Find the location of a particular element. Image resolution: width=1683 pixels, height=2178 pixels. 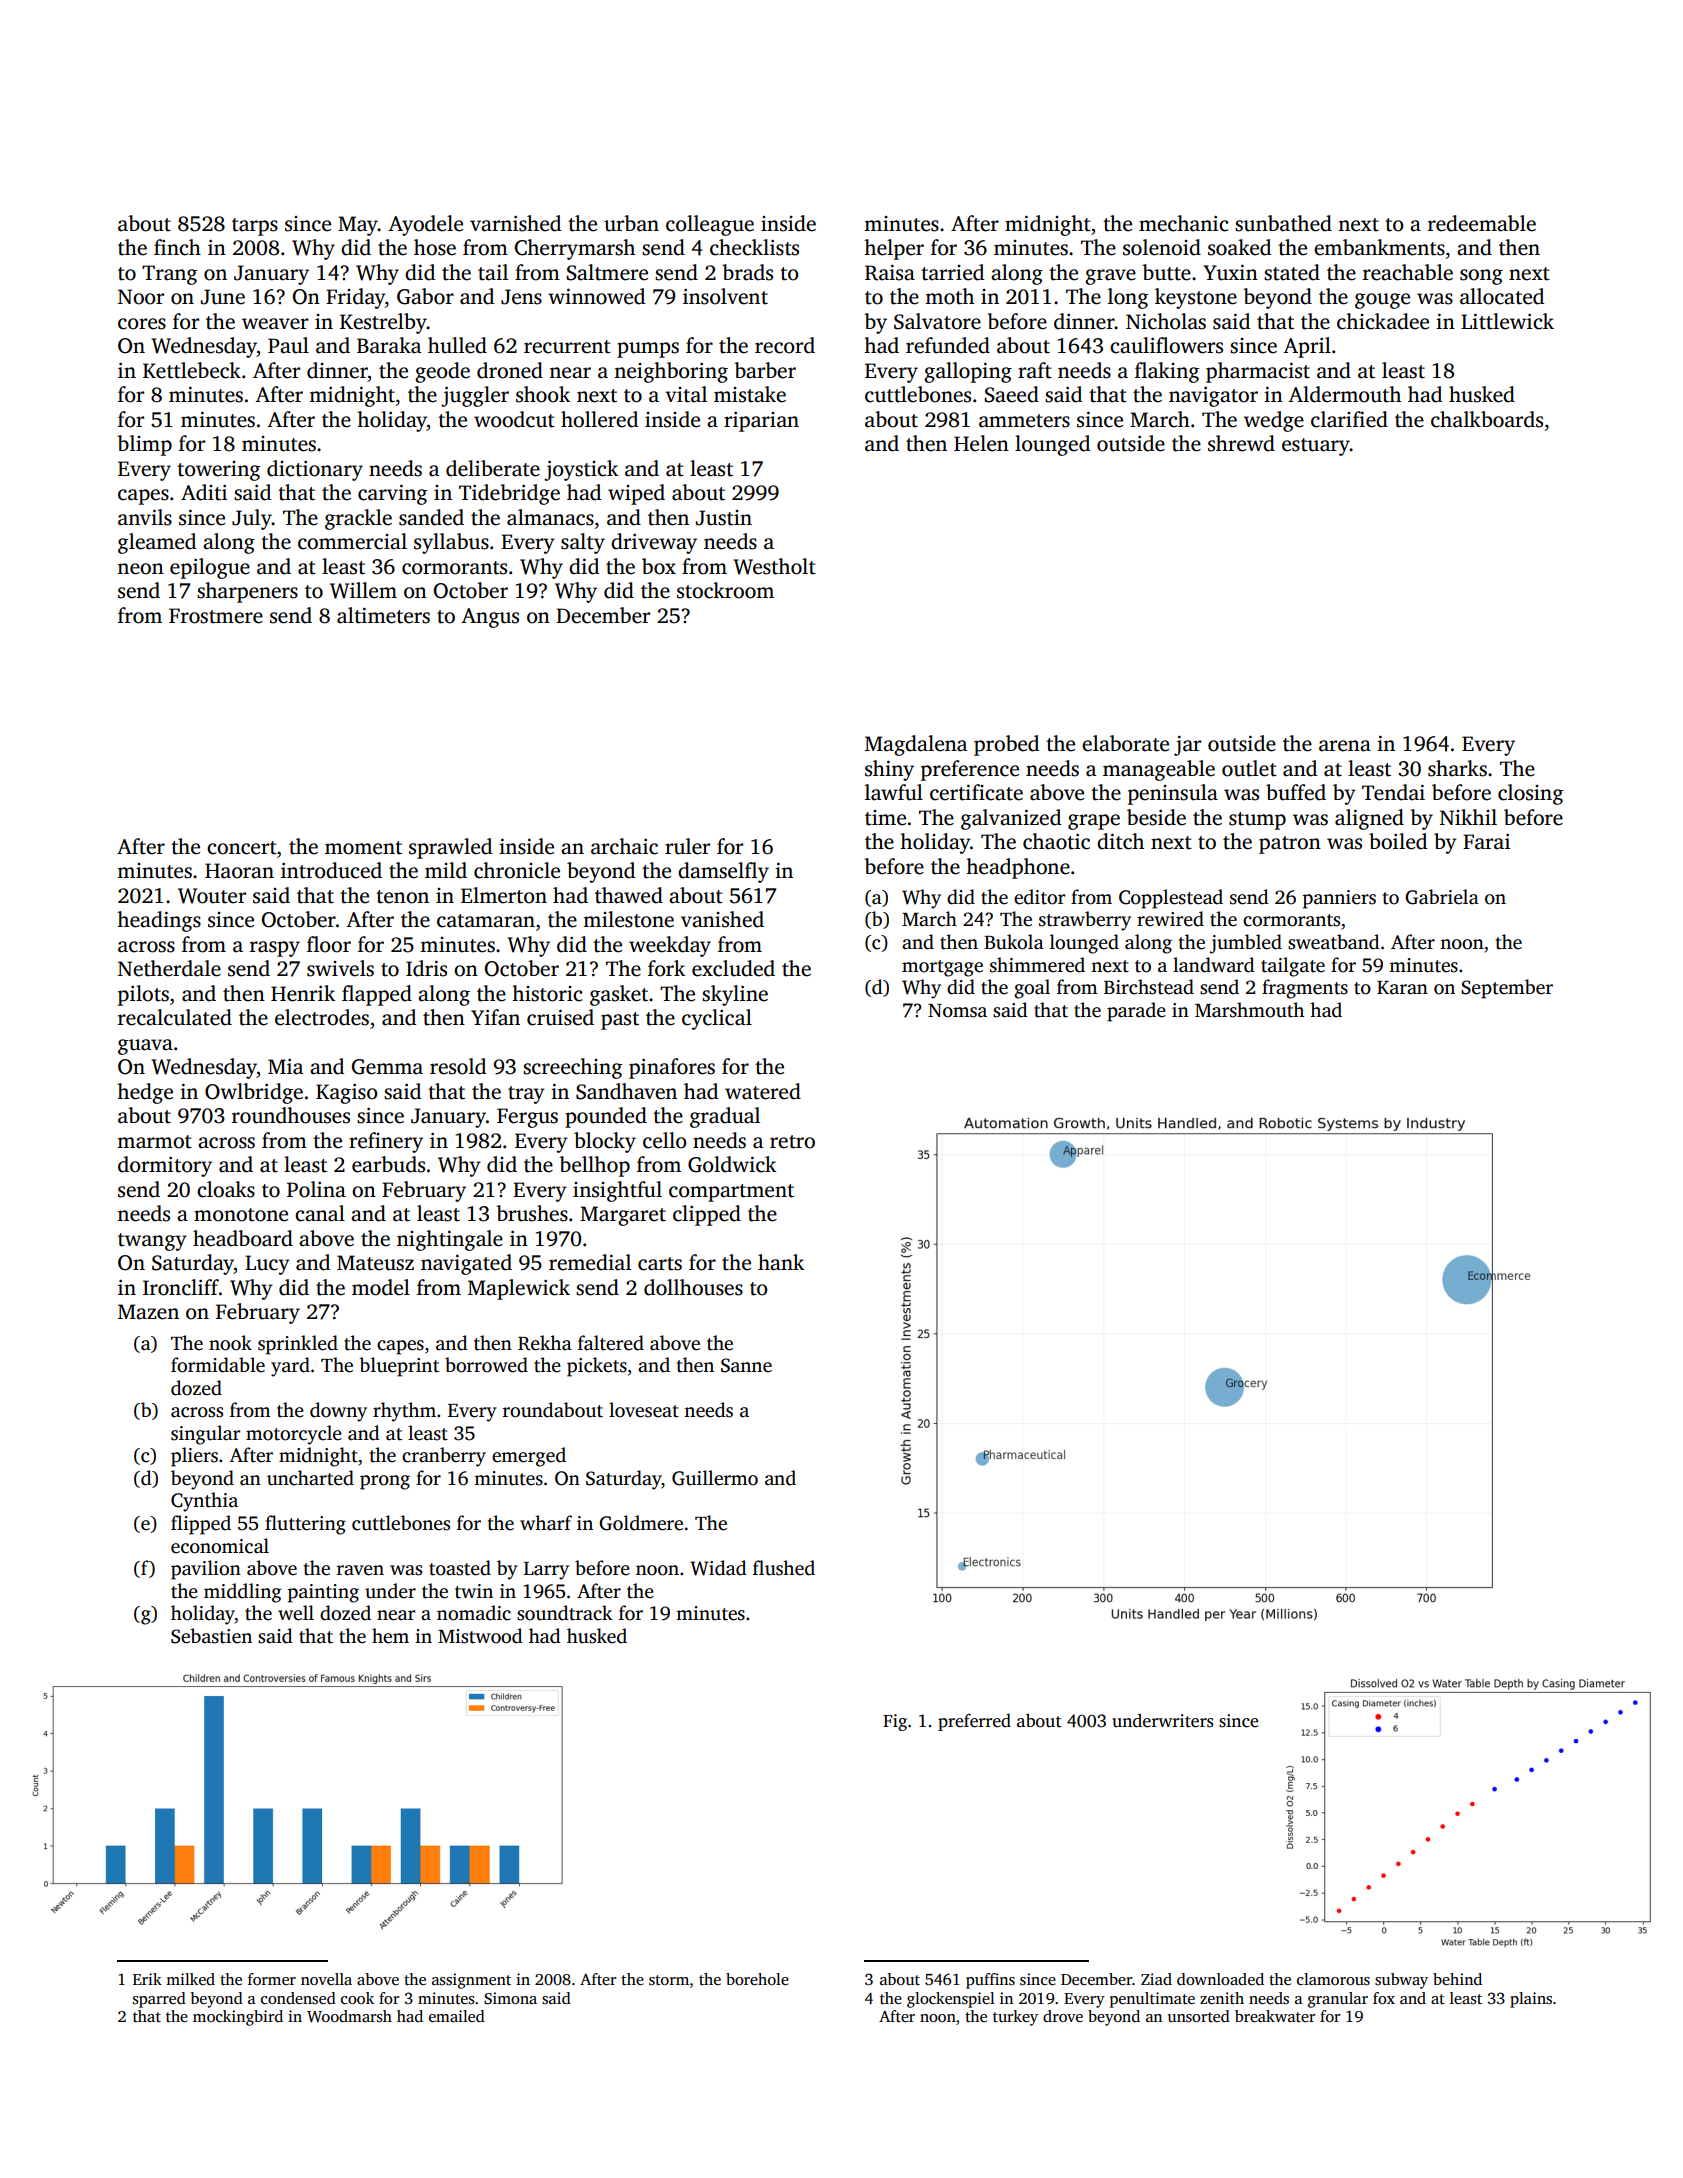

embankments is located at coordinates (1379, 247).
